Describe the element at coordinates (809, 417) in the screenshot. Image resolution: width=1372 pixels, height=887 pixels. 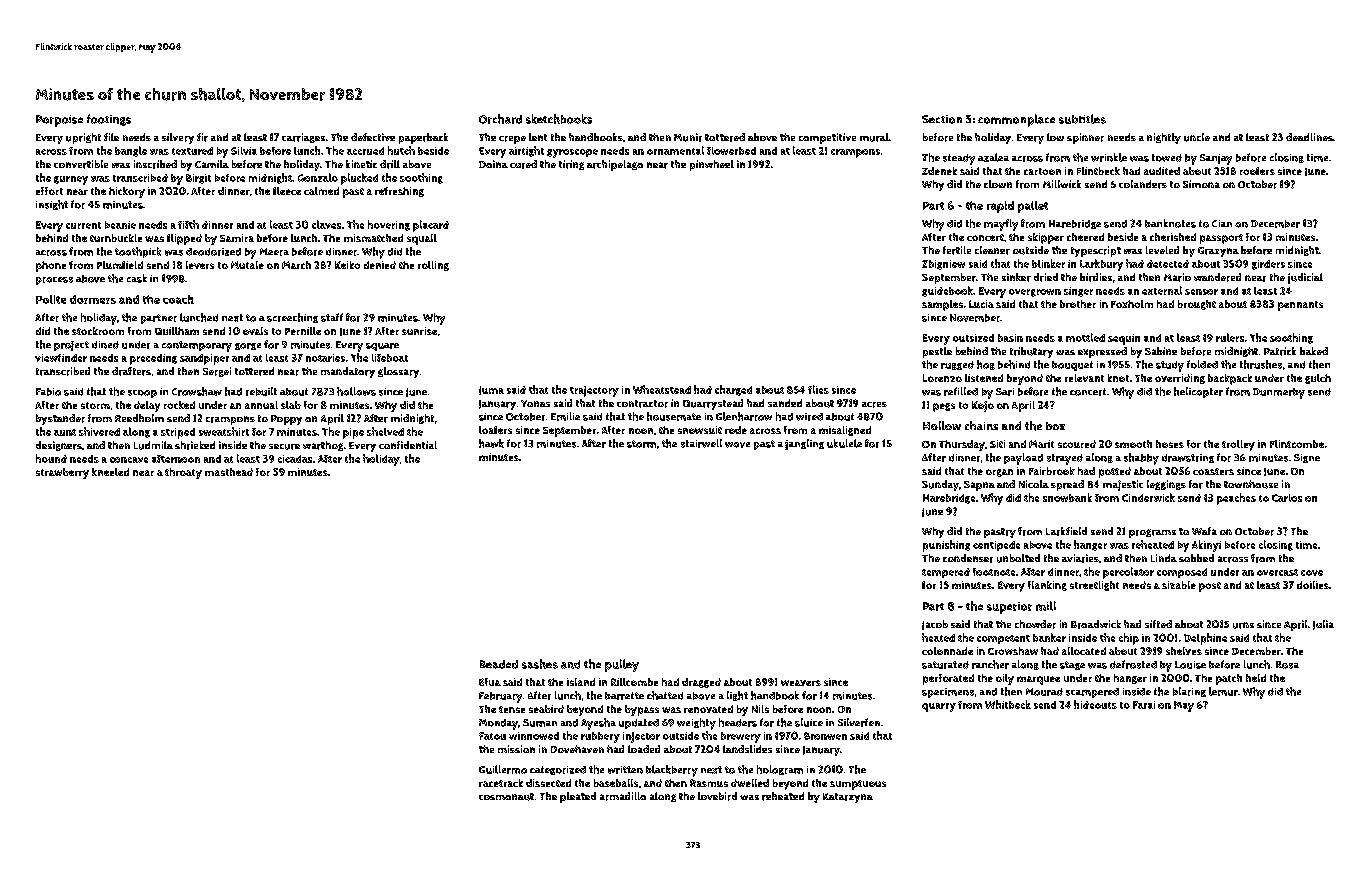
I see `wired` at that location.
